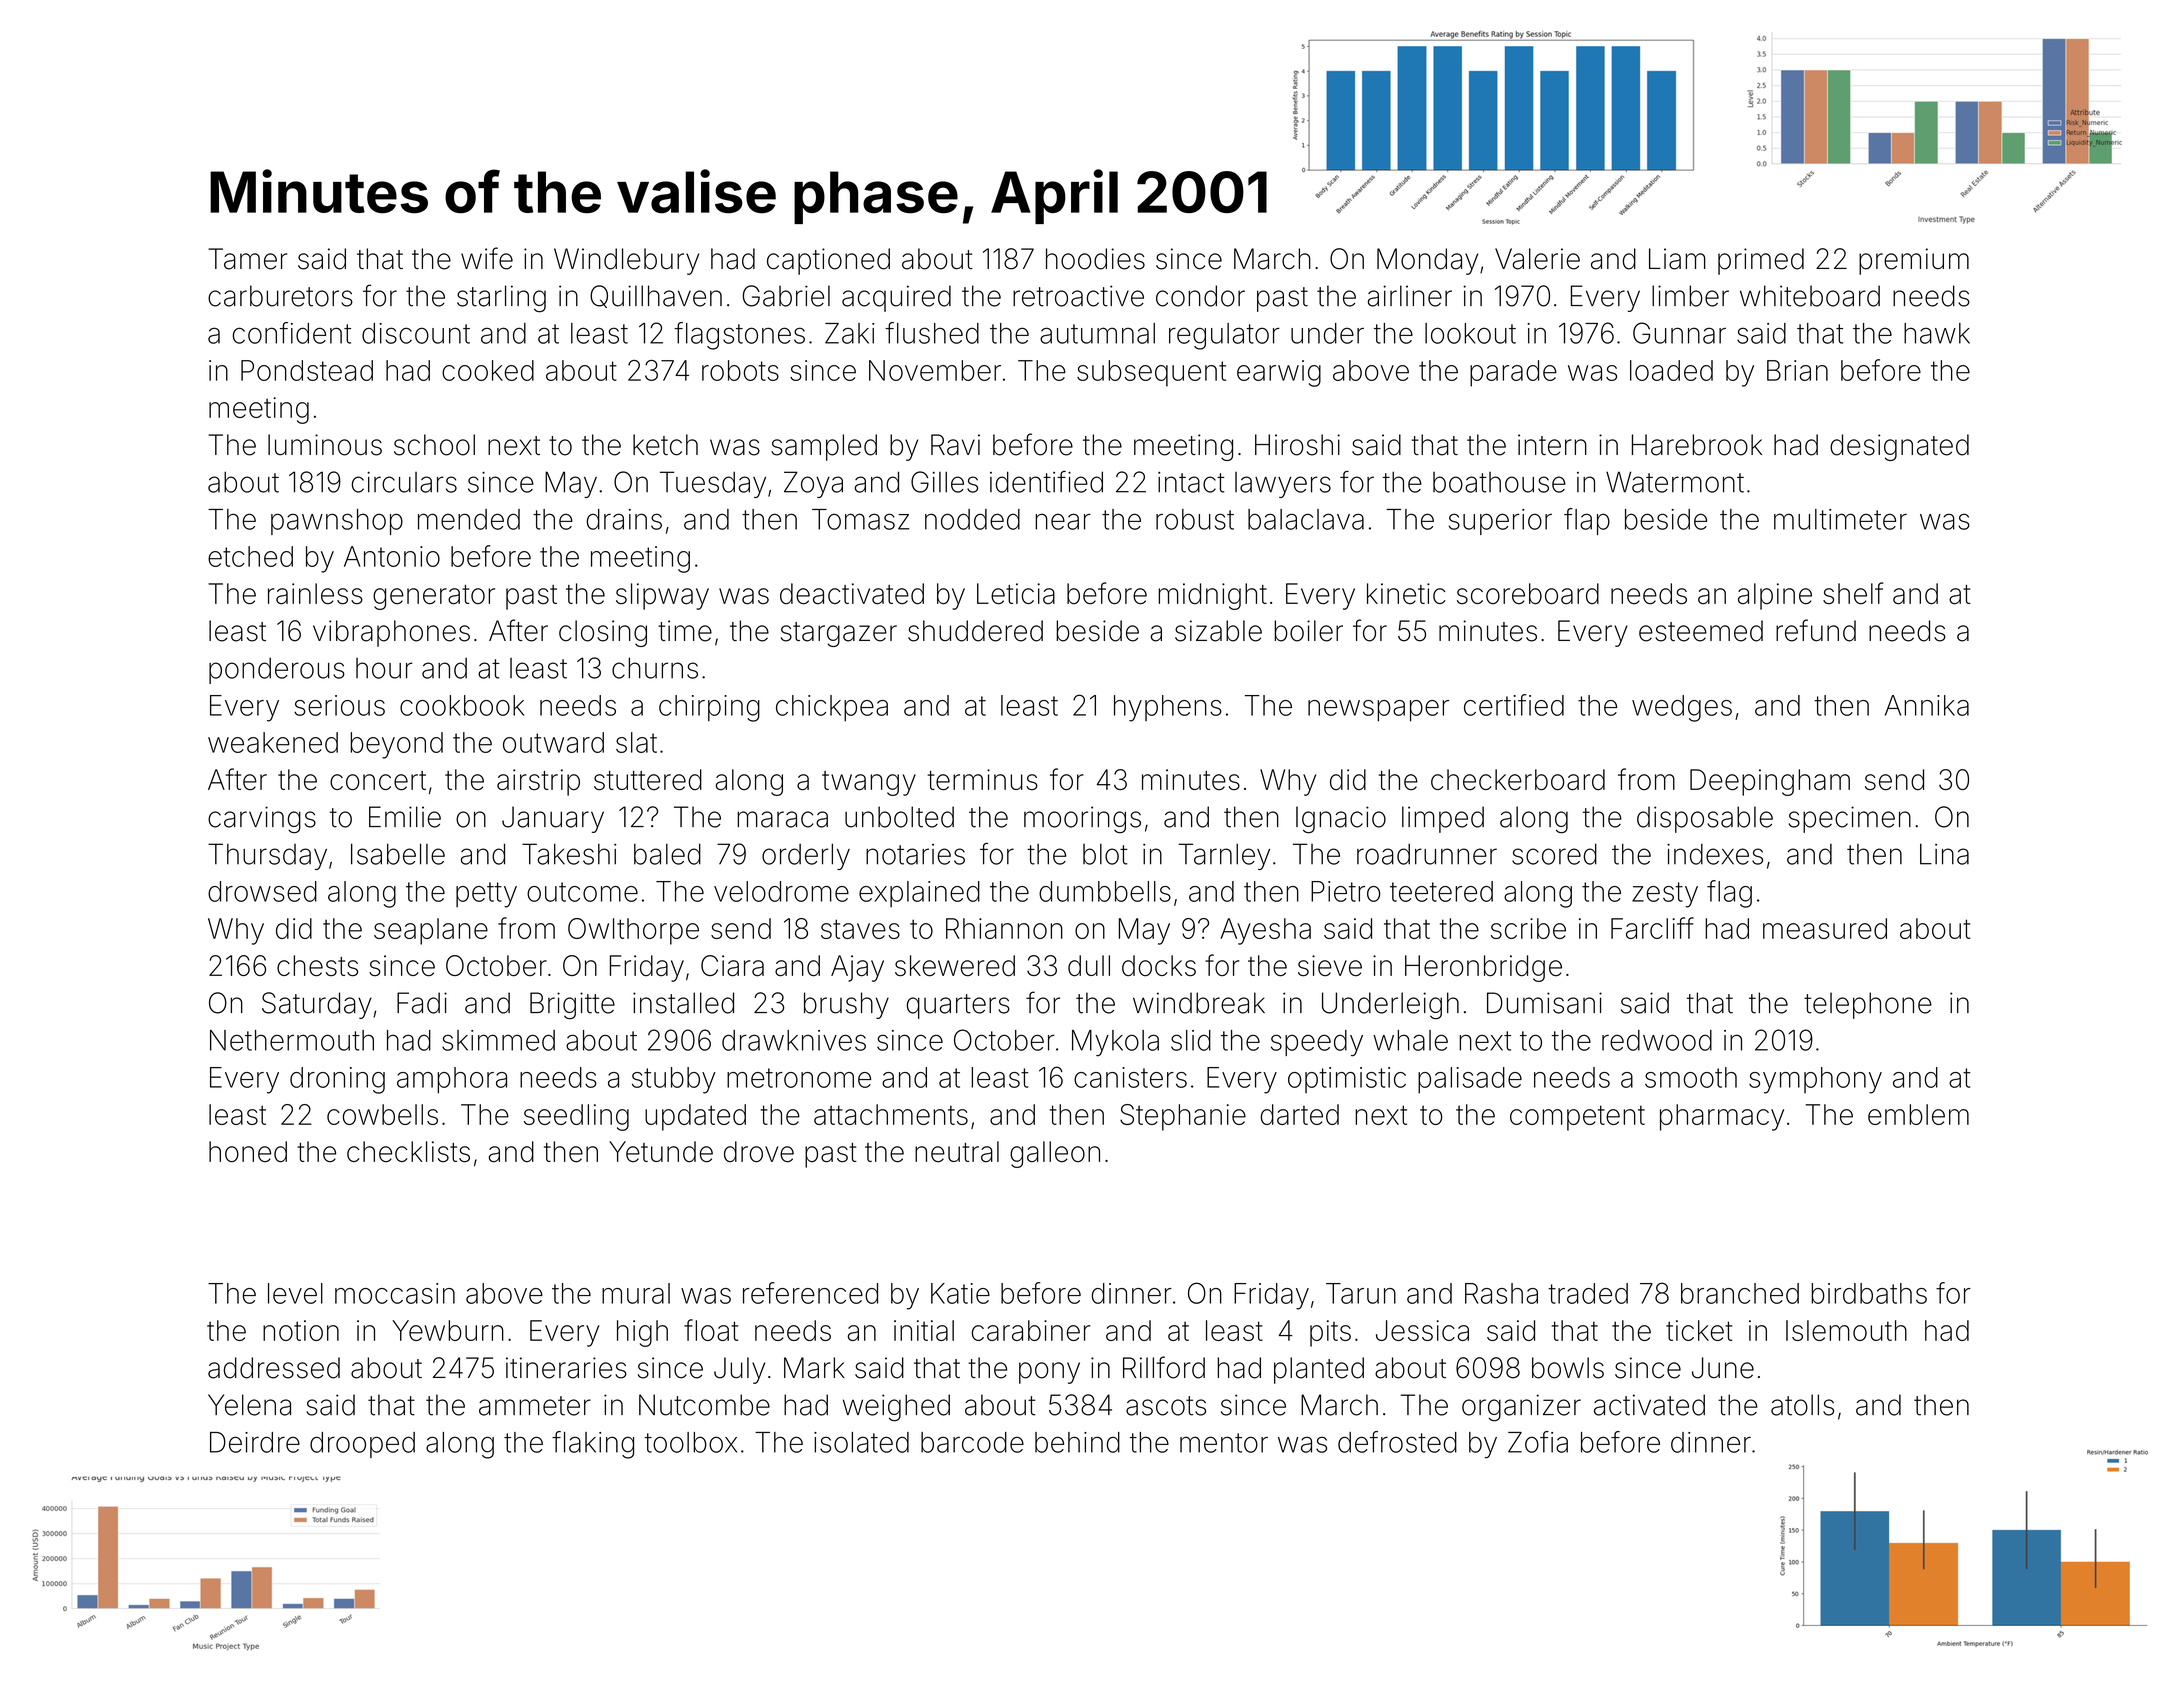 The width and height of the image is (2178, 1683). Describe the element at coordinates (1105, 891) in the image. I see `dumbbells` at that location.
